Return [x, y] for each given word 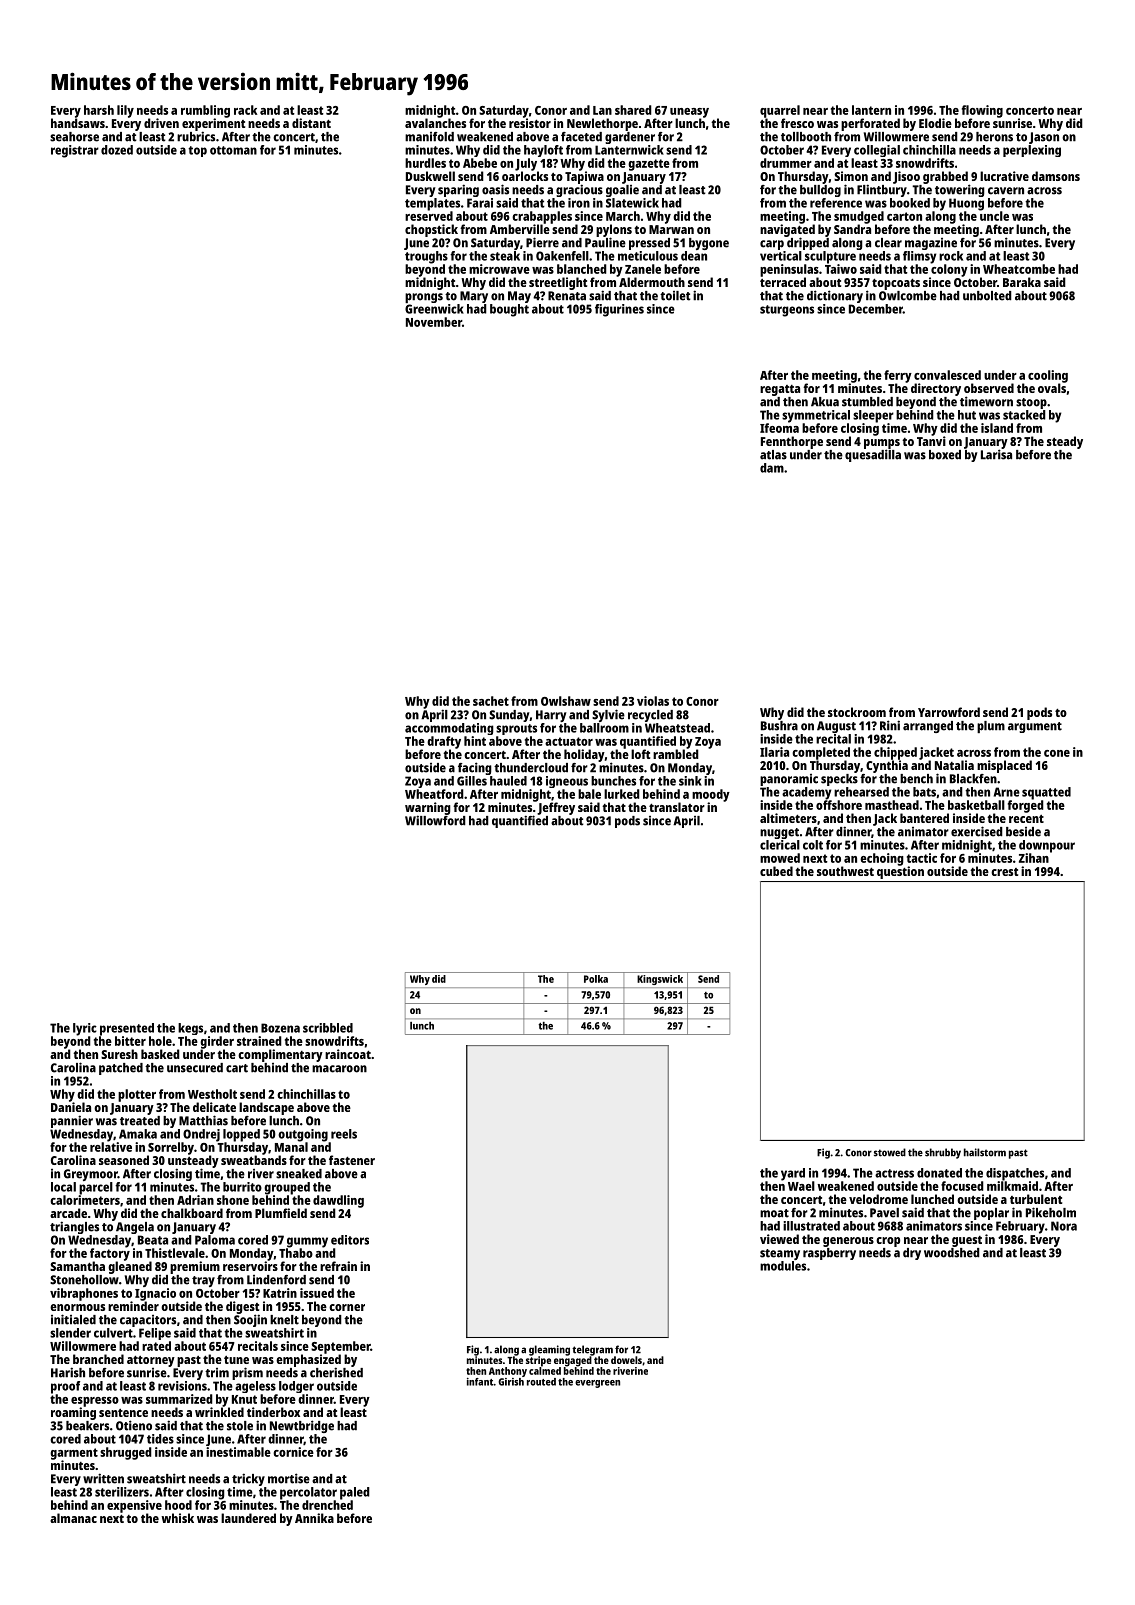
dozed [117, 150]
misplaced [1004, 766]
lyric [85, 1029]
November [434, 322]
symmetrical [816, 416]
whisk [177, 1518]
